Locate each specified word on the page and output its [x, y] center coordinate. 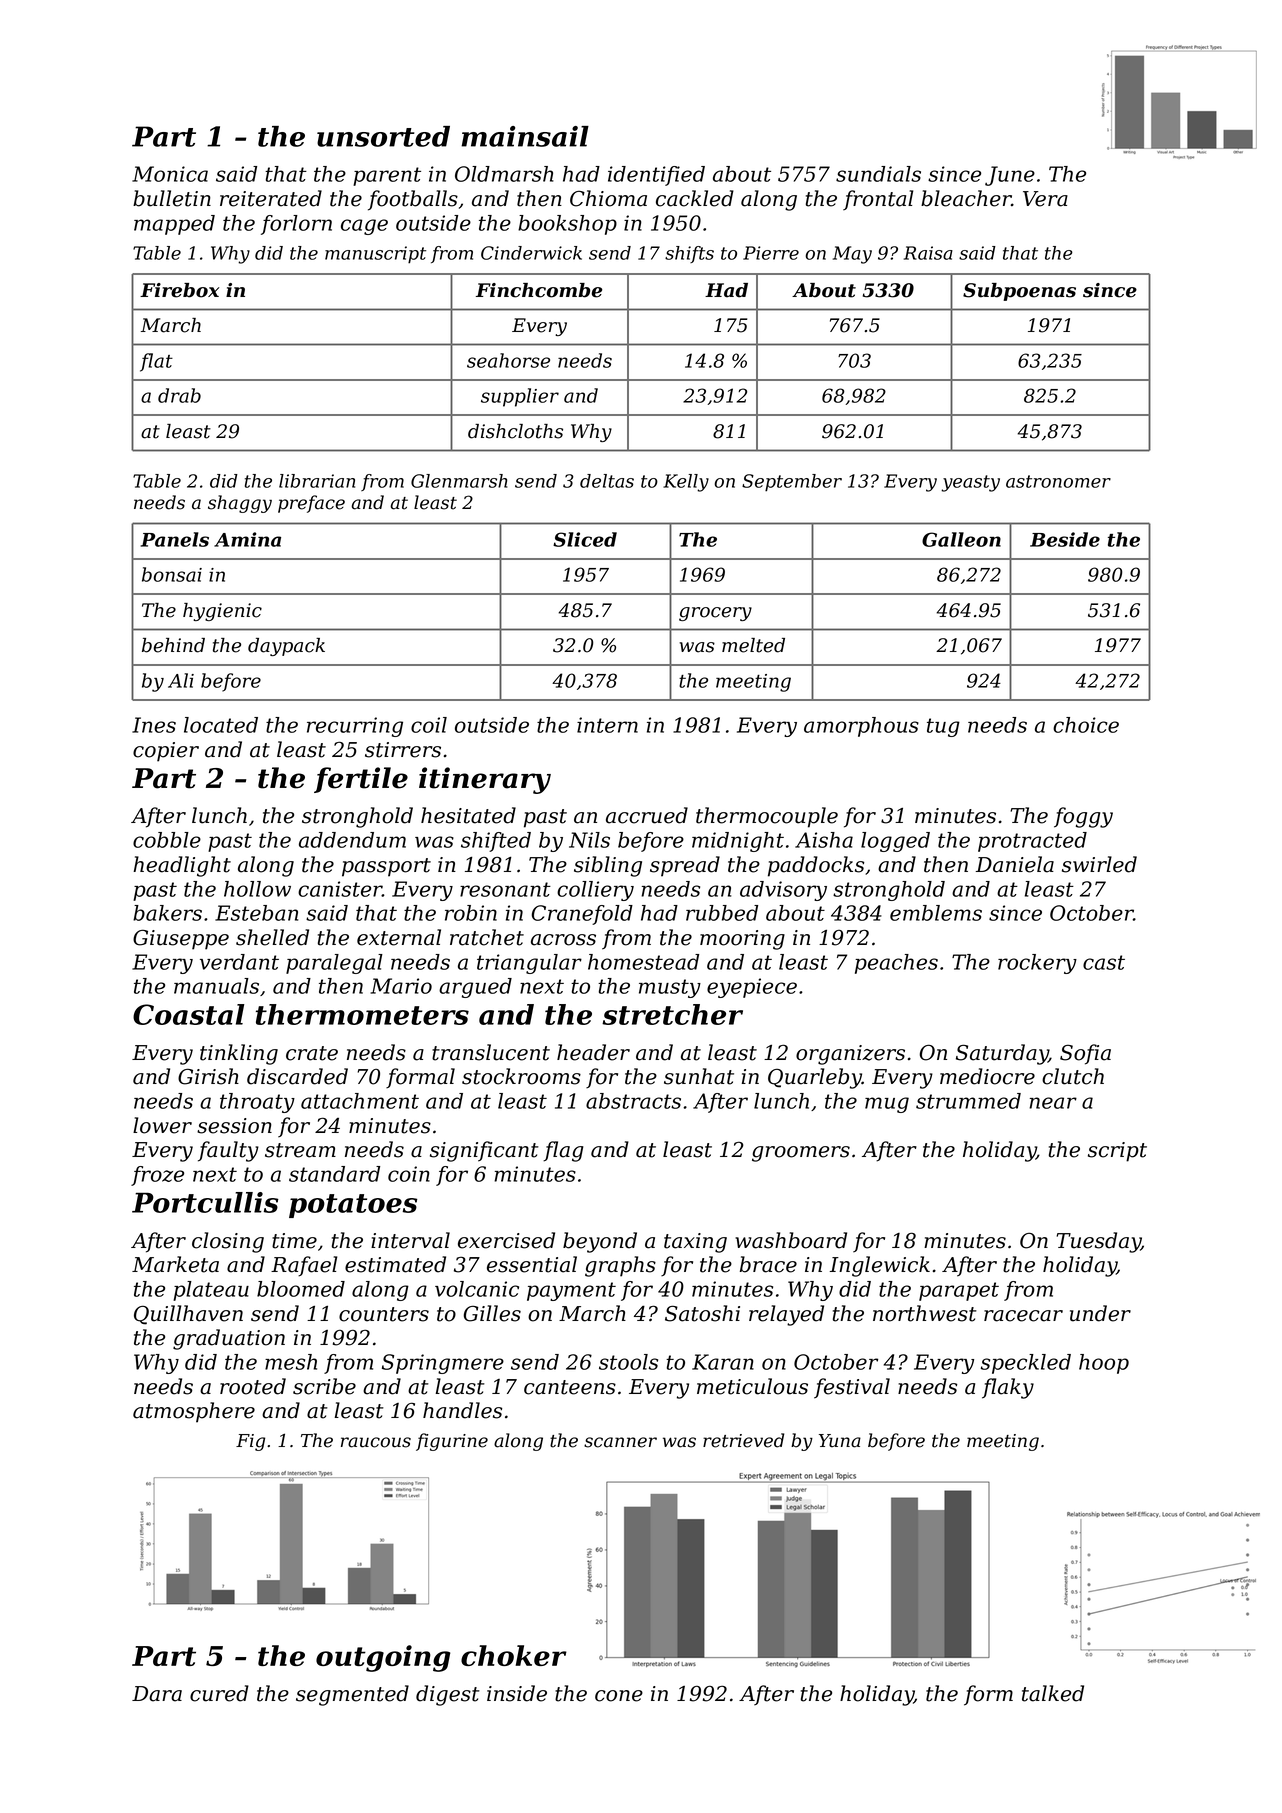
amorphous [861, 727]
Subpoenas [1019, 292]
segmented [352, 1695]
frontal [878, 200]
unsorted [383, 136]
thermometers [362, 1014]
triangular [529, 964]
